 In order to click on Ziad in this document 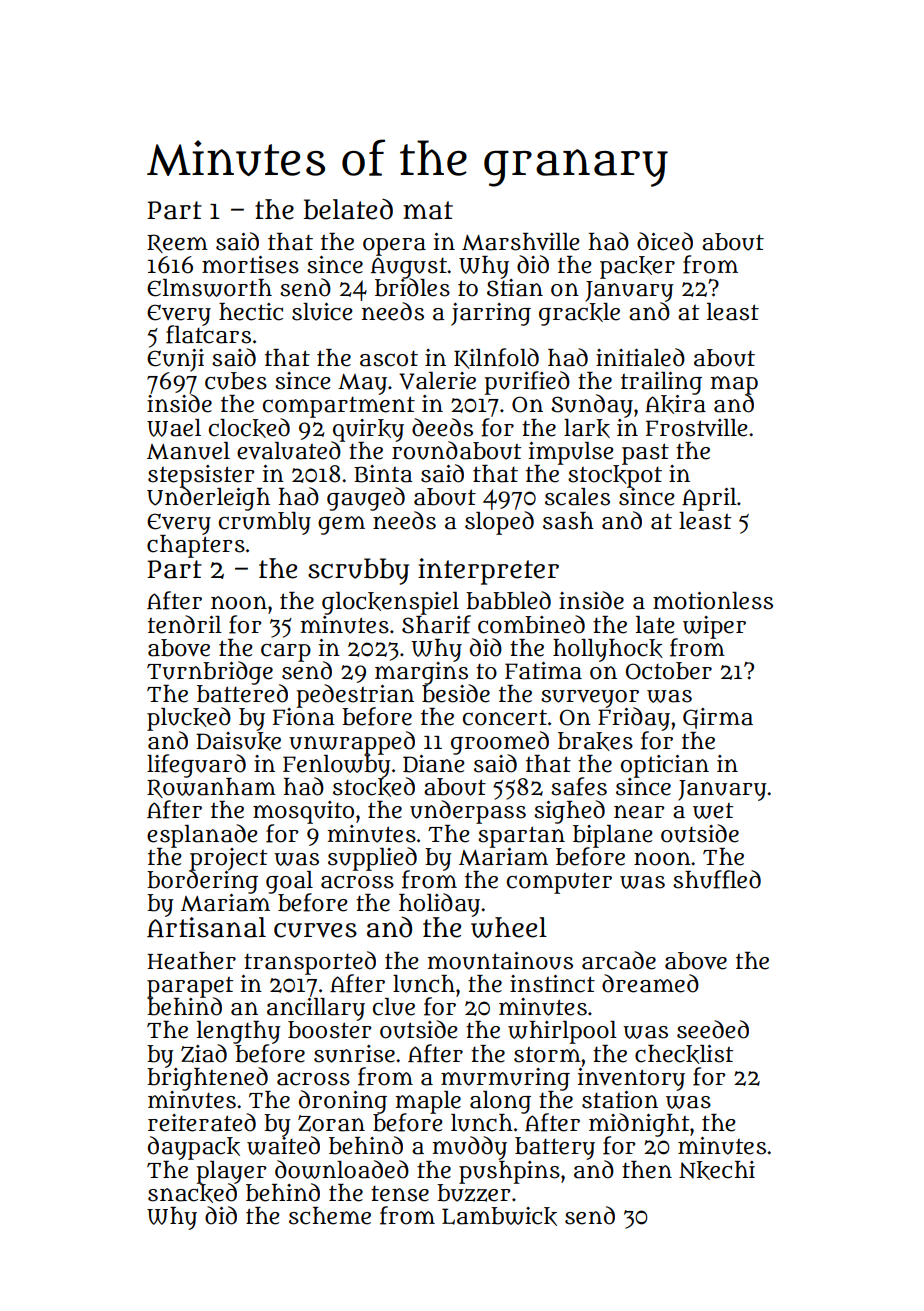, I will do `click(204, 1053)`.
